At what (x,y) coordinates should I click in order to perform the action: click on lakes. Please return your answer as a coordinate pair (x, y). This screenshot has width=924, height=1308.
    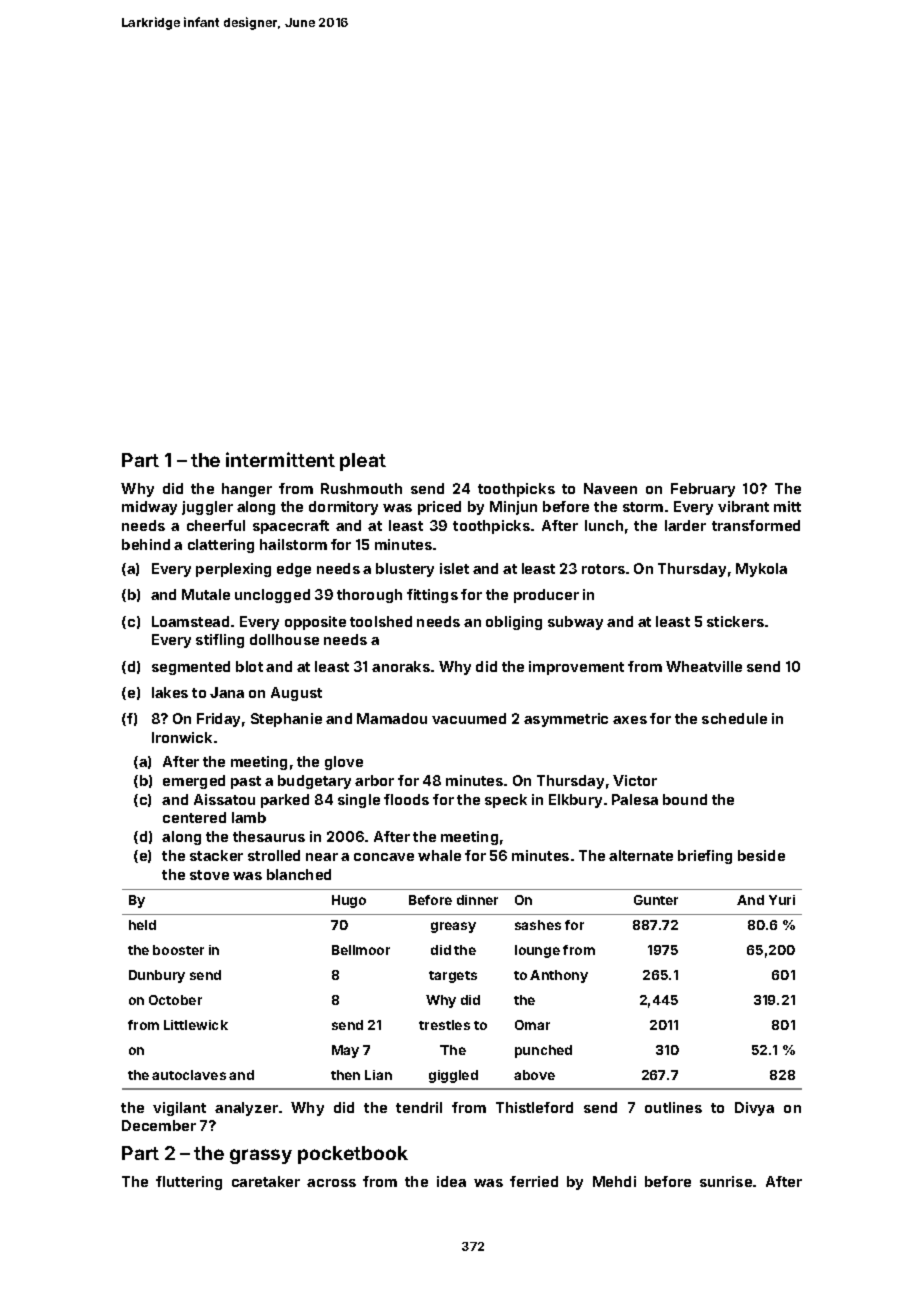
    Looking at the image, I should click on (170, 692).
